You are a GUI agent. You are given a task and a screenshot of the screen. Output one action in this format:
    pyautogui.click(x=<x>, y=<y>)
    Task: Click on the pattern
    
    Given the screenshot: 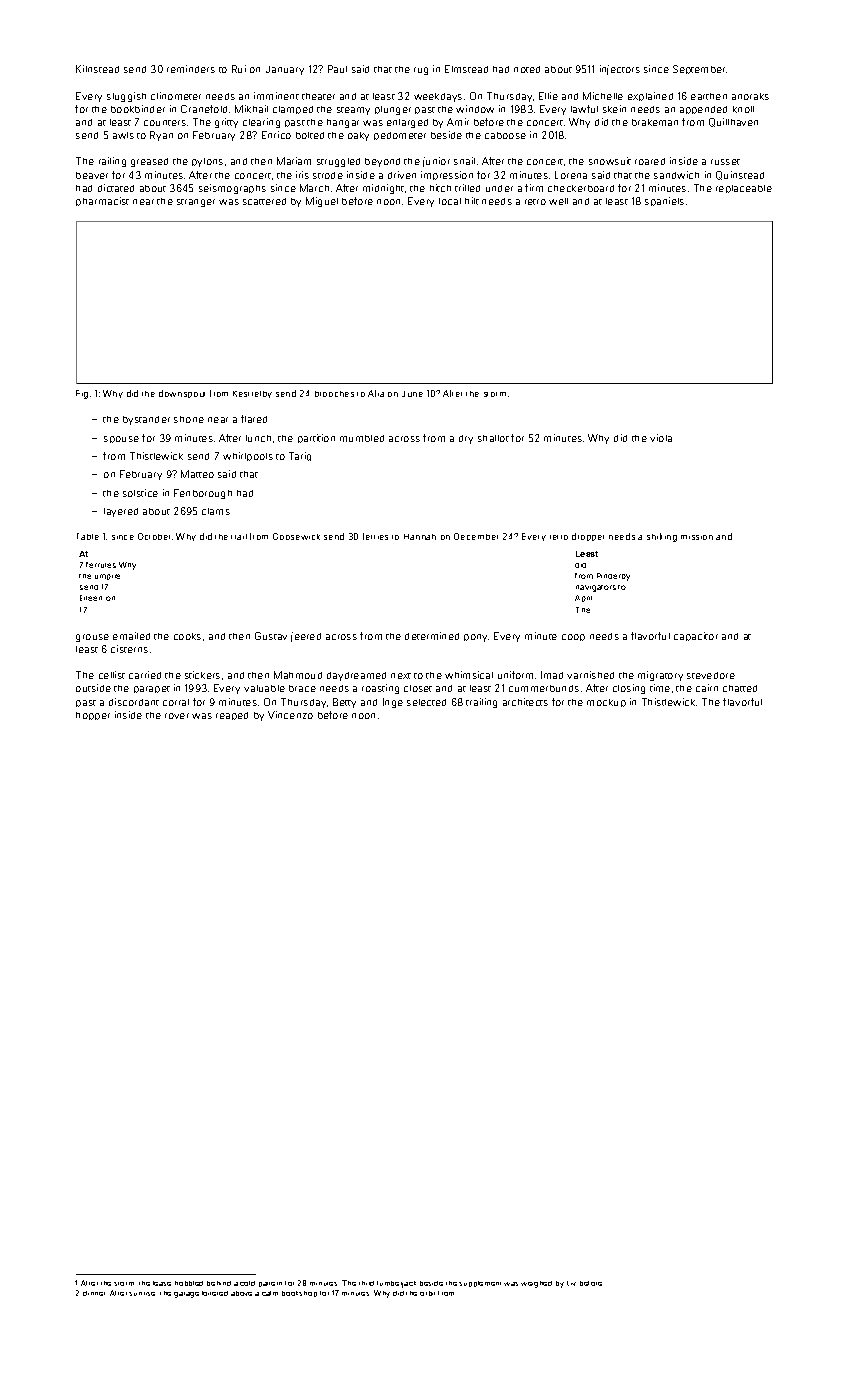 What is the action you would take?
    pyautogui.click(x=270, y=1284)
